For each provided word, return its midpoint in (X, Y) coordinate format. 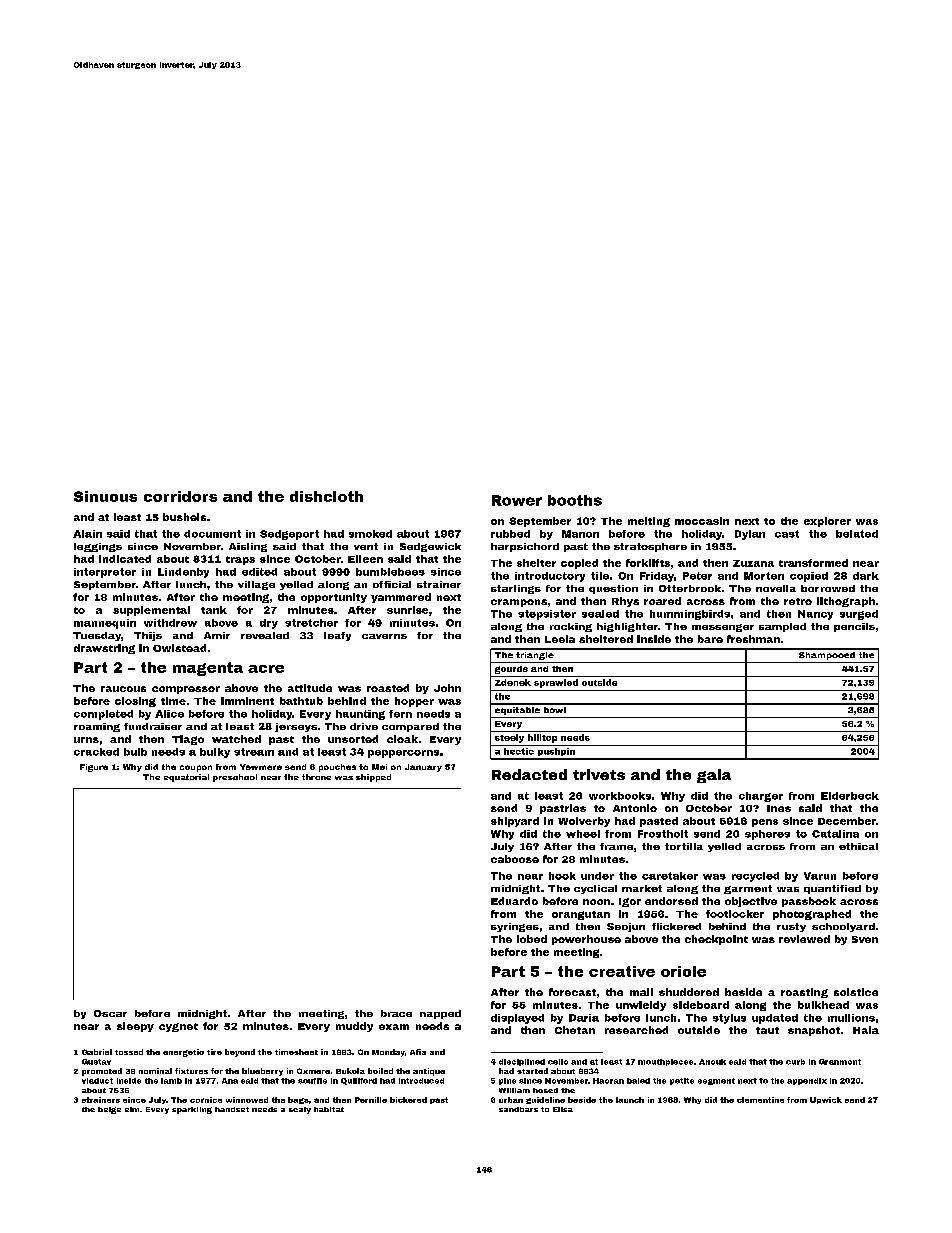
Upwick (826, 1100)
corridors (180, 496)
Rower (517, 500)
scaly (300, 1110)
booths (575, 500)
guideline (545, 1100)
